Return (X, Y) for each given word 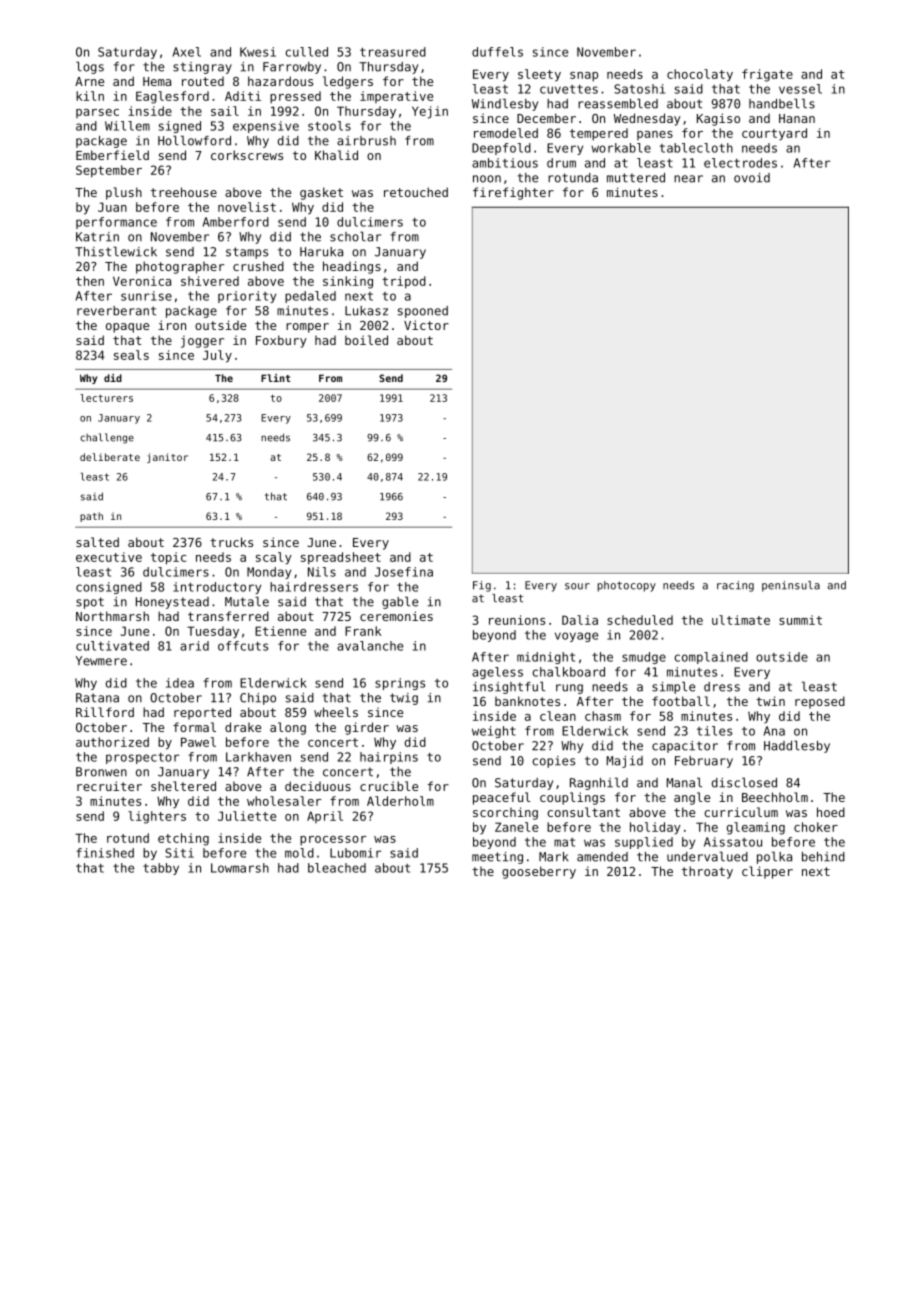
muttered (636, 178)
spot (90, 603)
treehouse (184, 192)
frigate (767, 75)
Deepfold (501, 149)
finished (105, 853)
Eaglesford (172, 97)
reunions (517, 620)
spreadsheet (341, 558)
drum (561, 163)
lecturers (106, 398)
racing (735, 586)
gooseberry (539, 872)
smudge (644, 658)
